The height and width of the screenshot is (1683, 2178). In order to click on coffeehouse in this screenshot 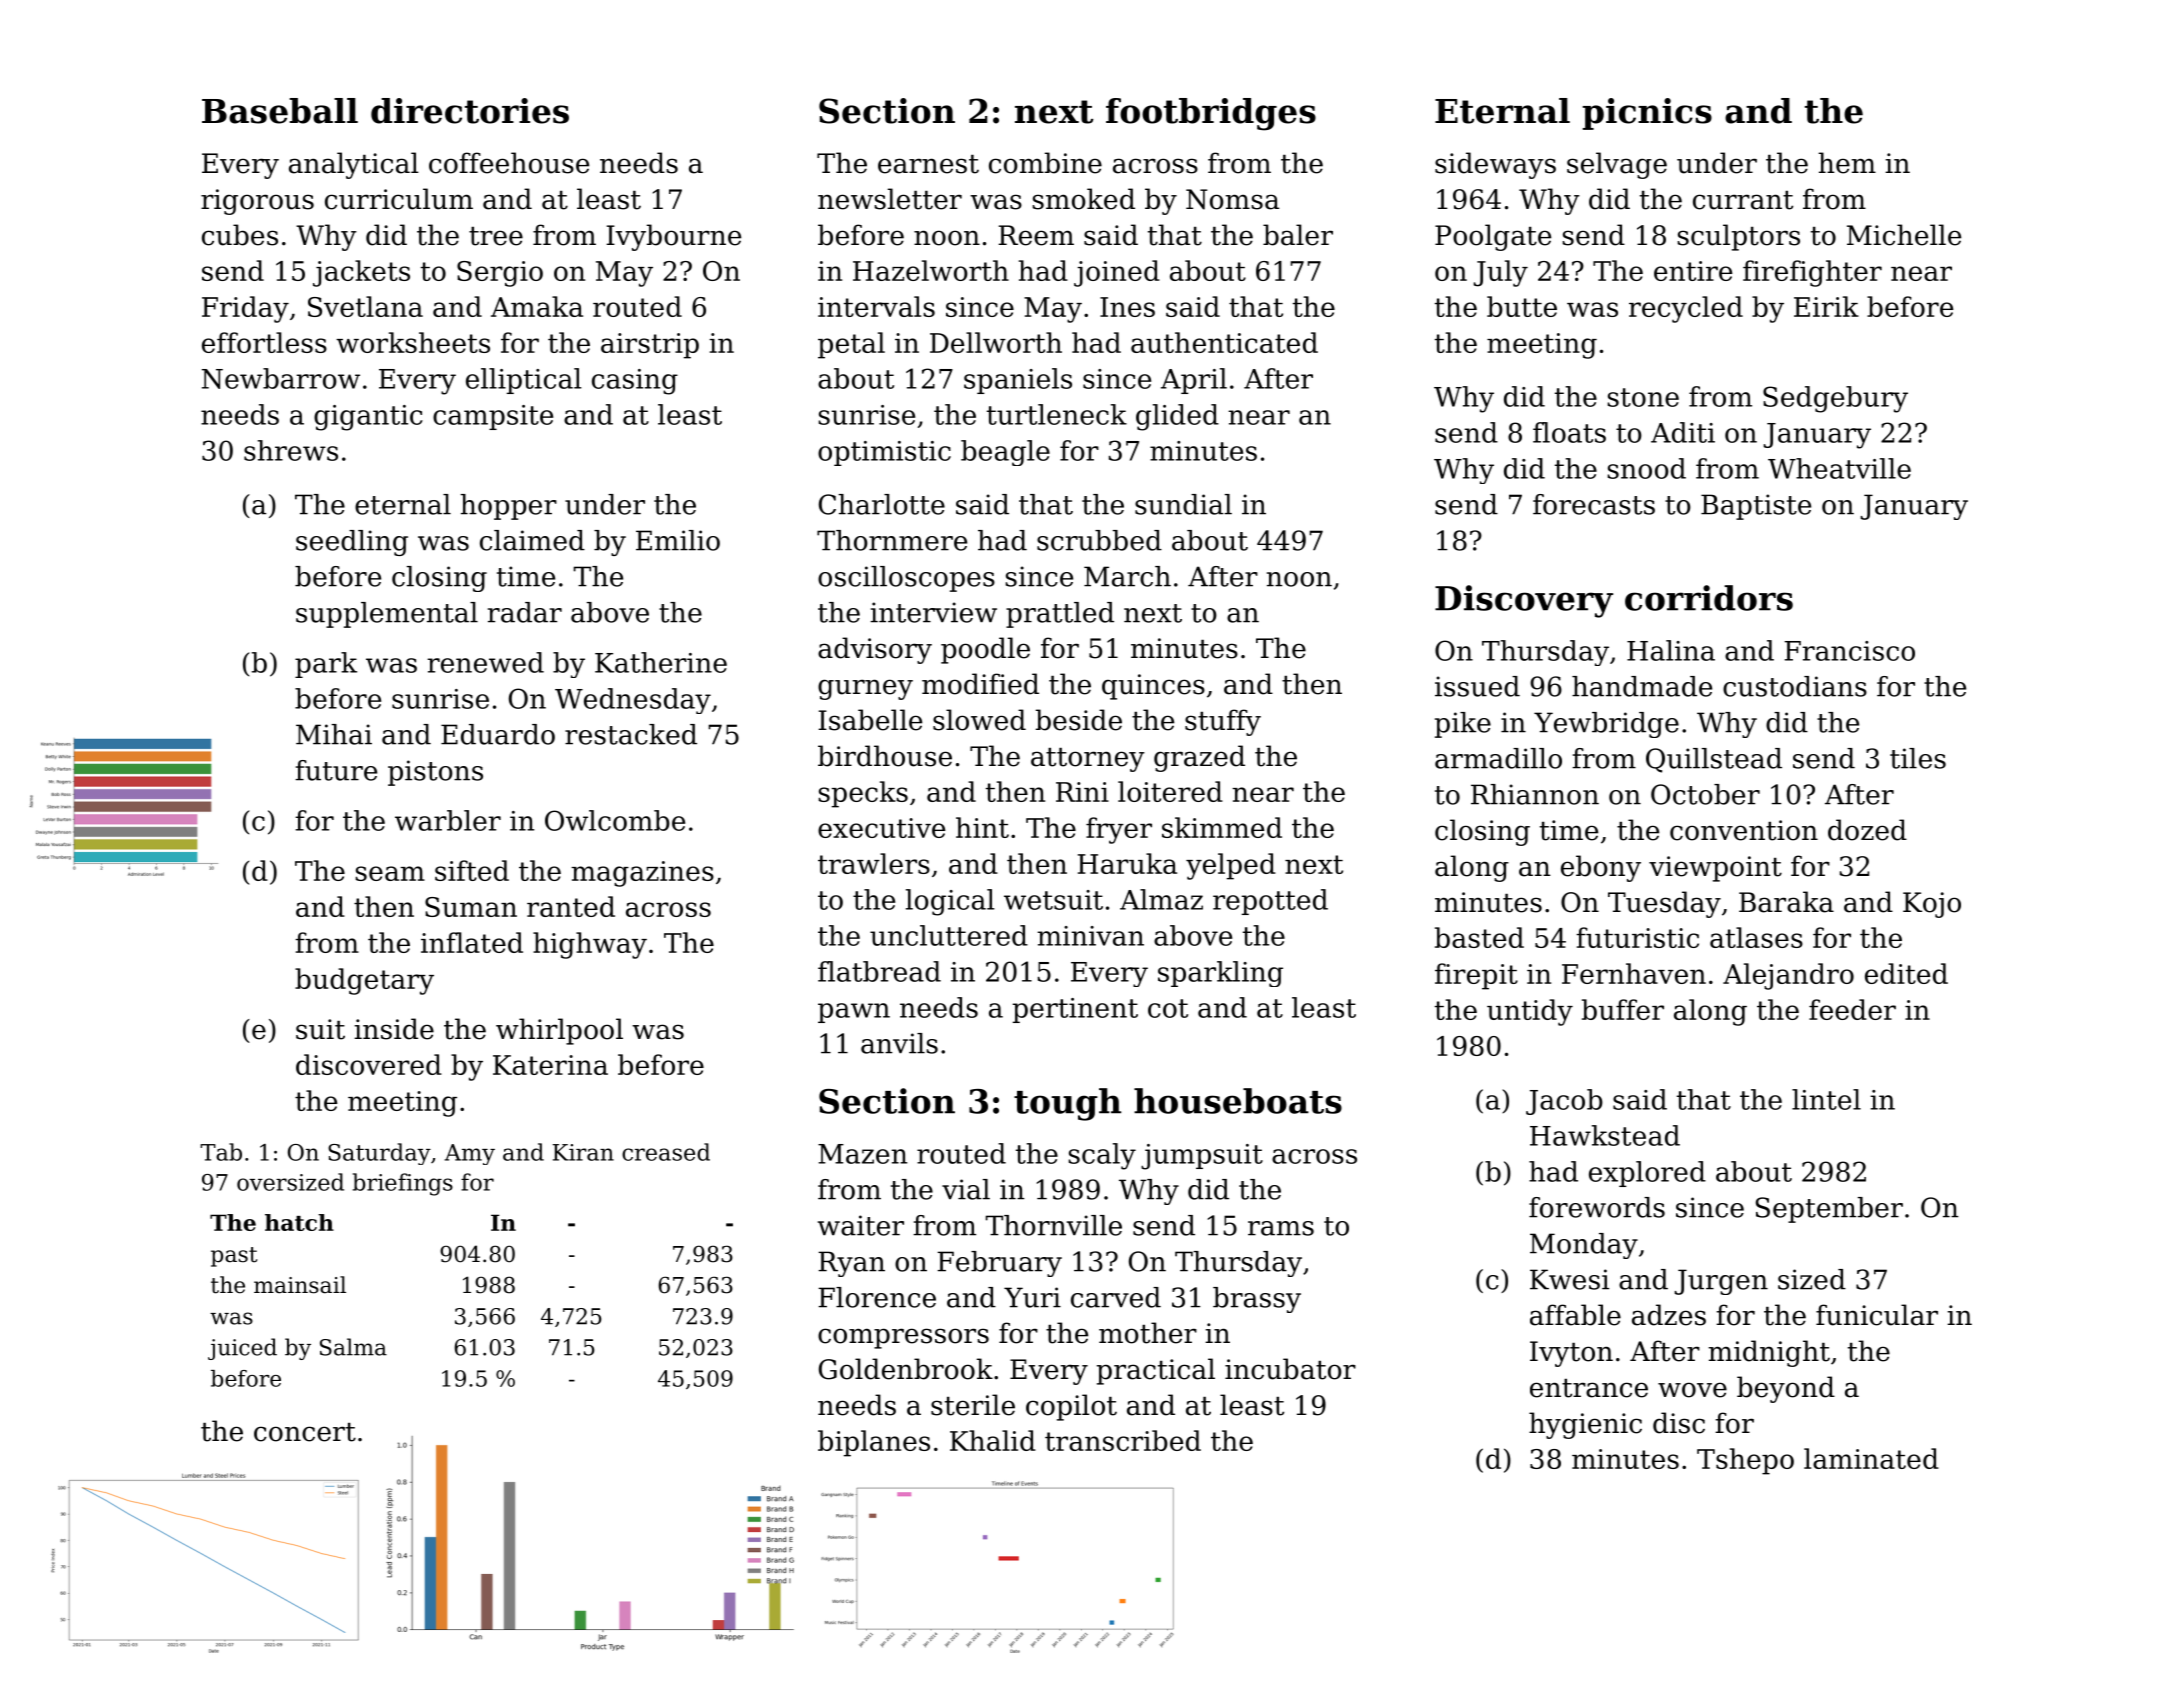, I will do `click(509, 163)`.
